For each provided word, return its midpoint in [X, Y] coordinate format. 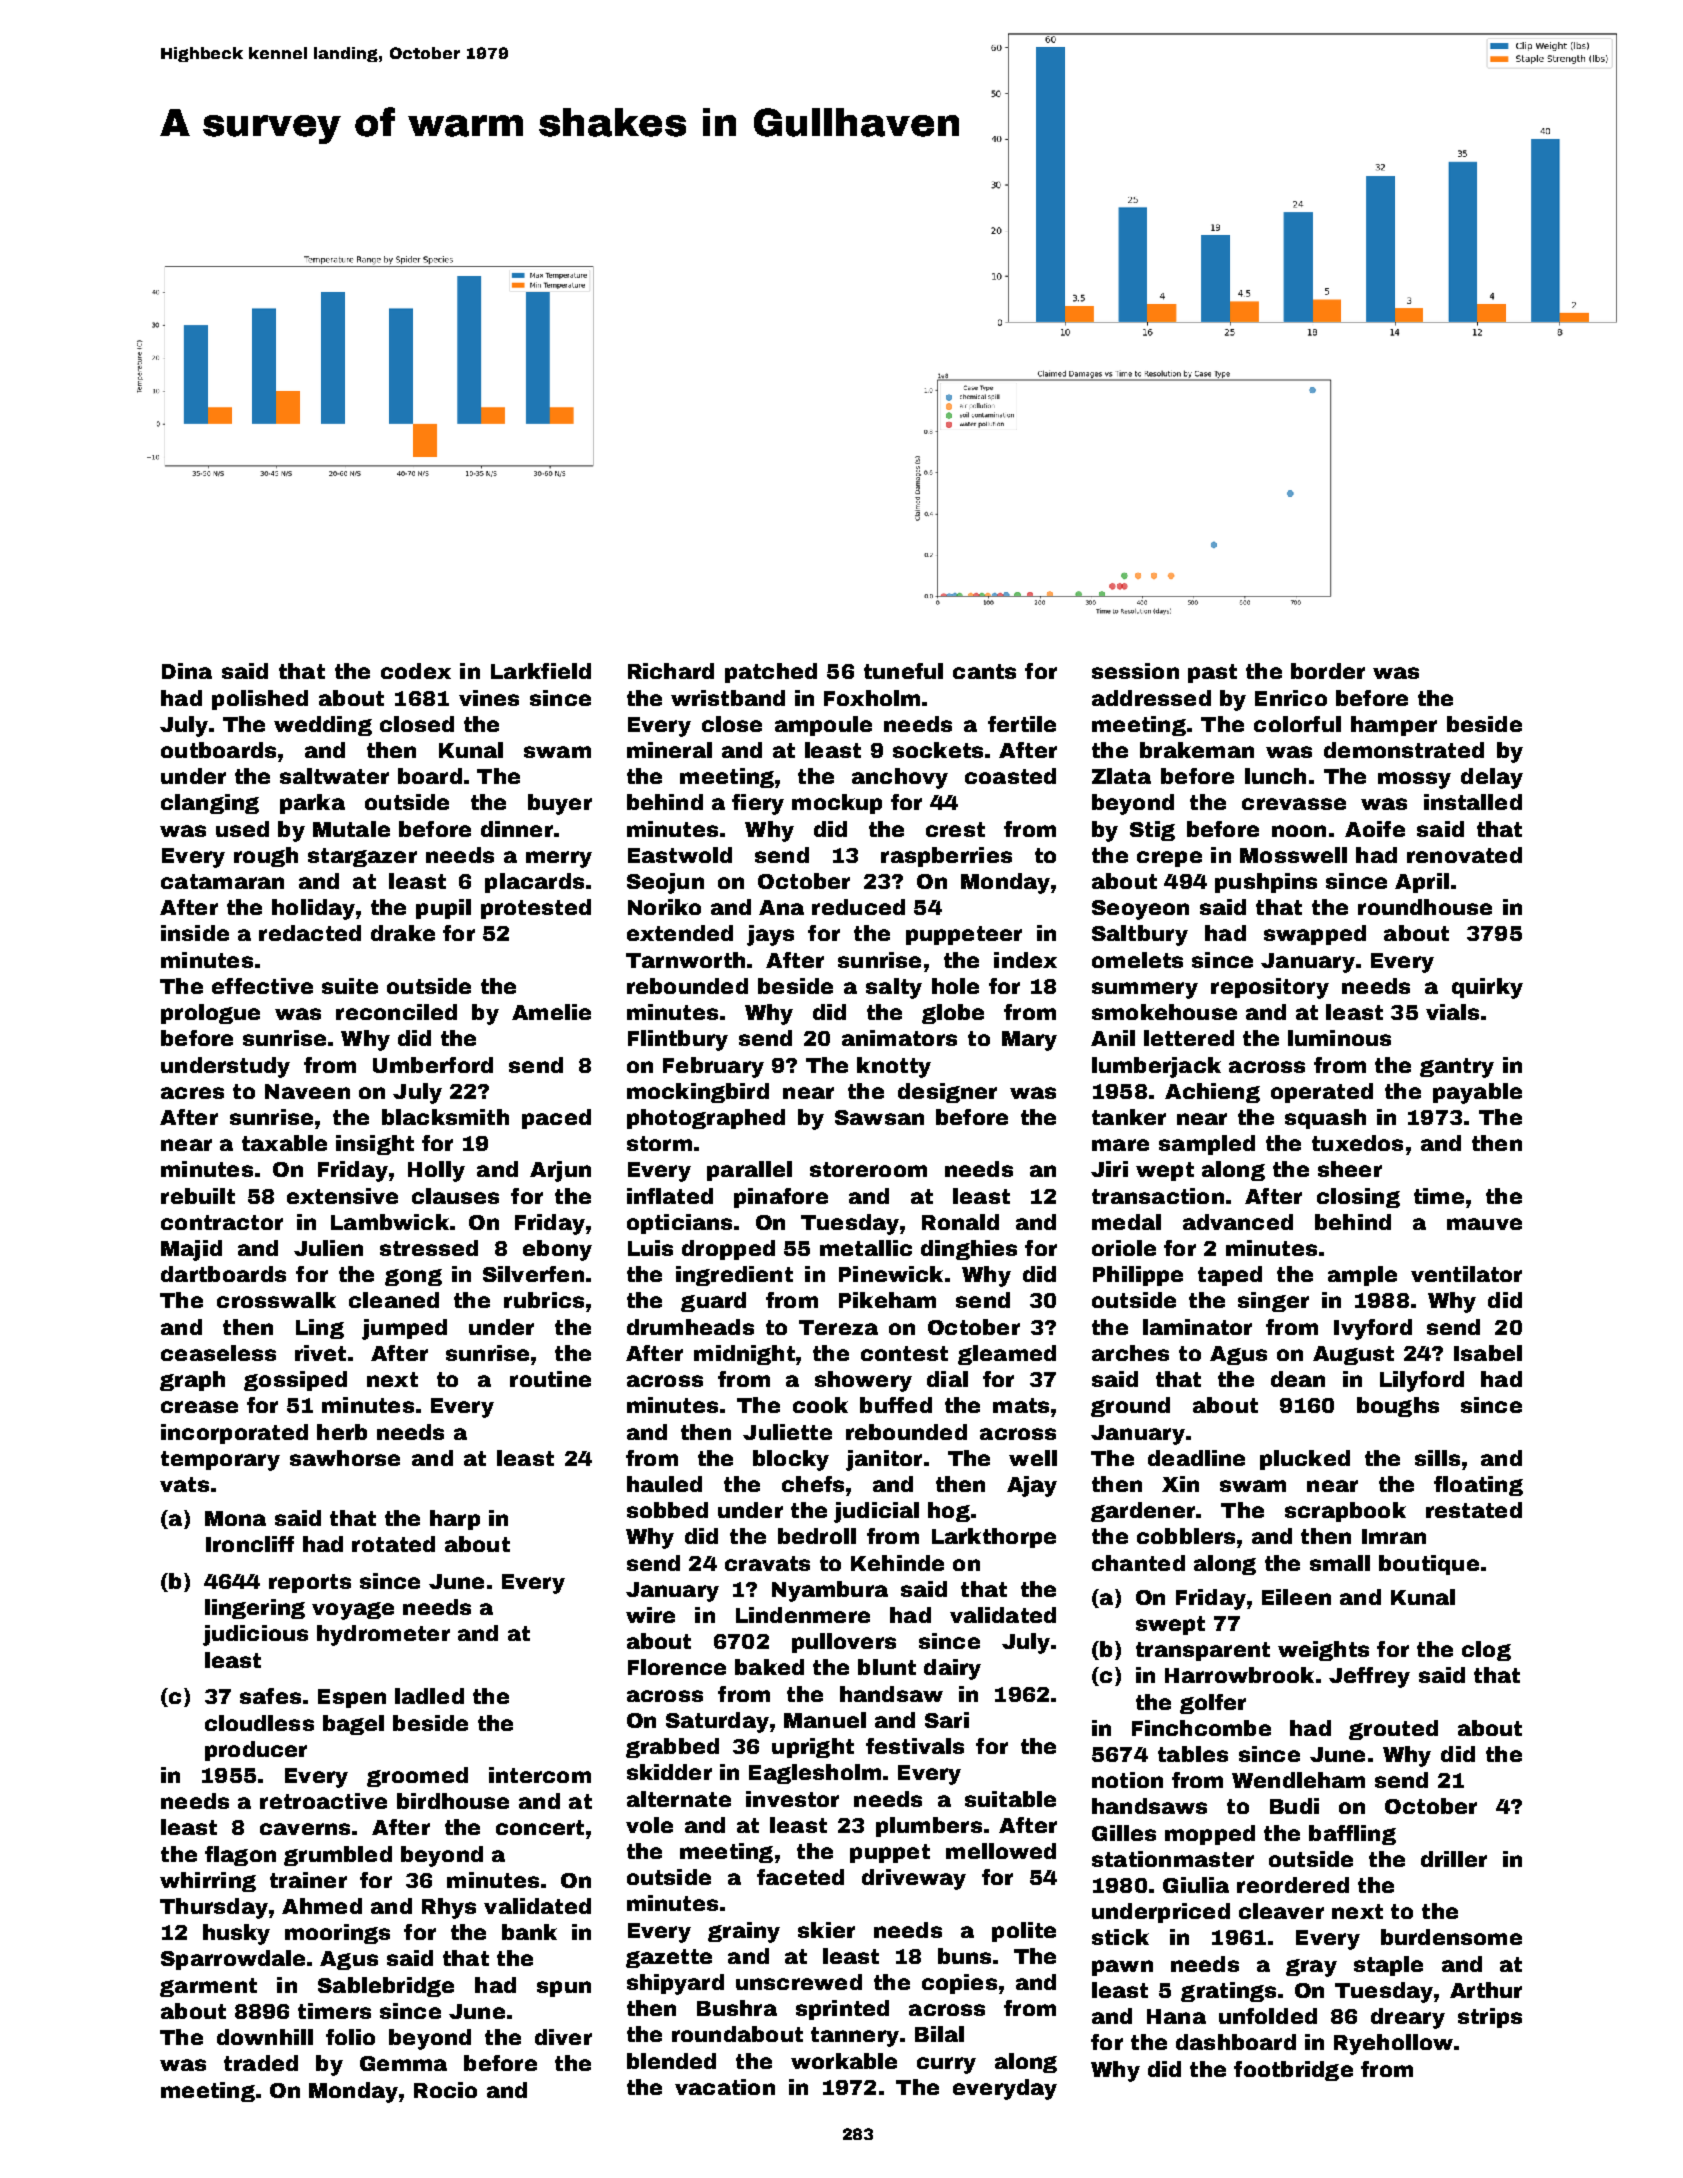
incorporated [234, 1434]
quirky [1487, 988]
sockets [938, 750]
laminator [1197, 1327]
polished [260, 700]
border [1328, 671]
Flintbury [678, 1040]
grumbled [338, 1856]
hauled [664, 1484]
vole [649, 1825]
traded [261, 2063]
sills [1437, 1458]
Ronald [960, 1222]
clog [1486, 1651]
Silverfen [533, 1274]
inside [195, 933]
